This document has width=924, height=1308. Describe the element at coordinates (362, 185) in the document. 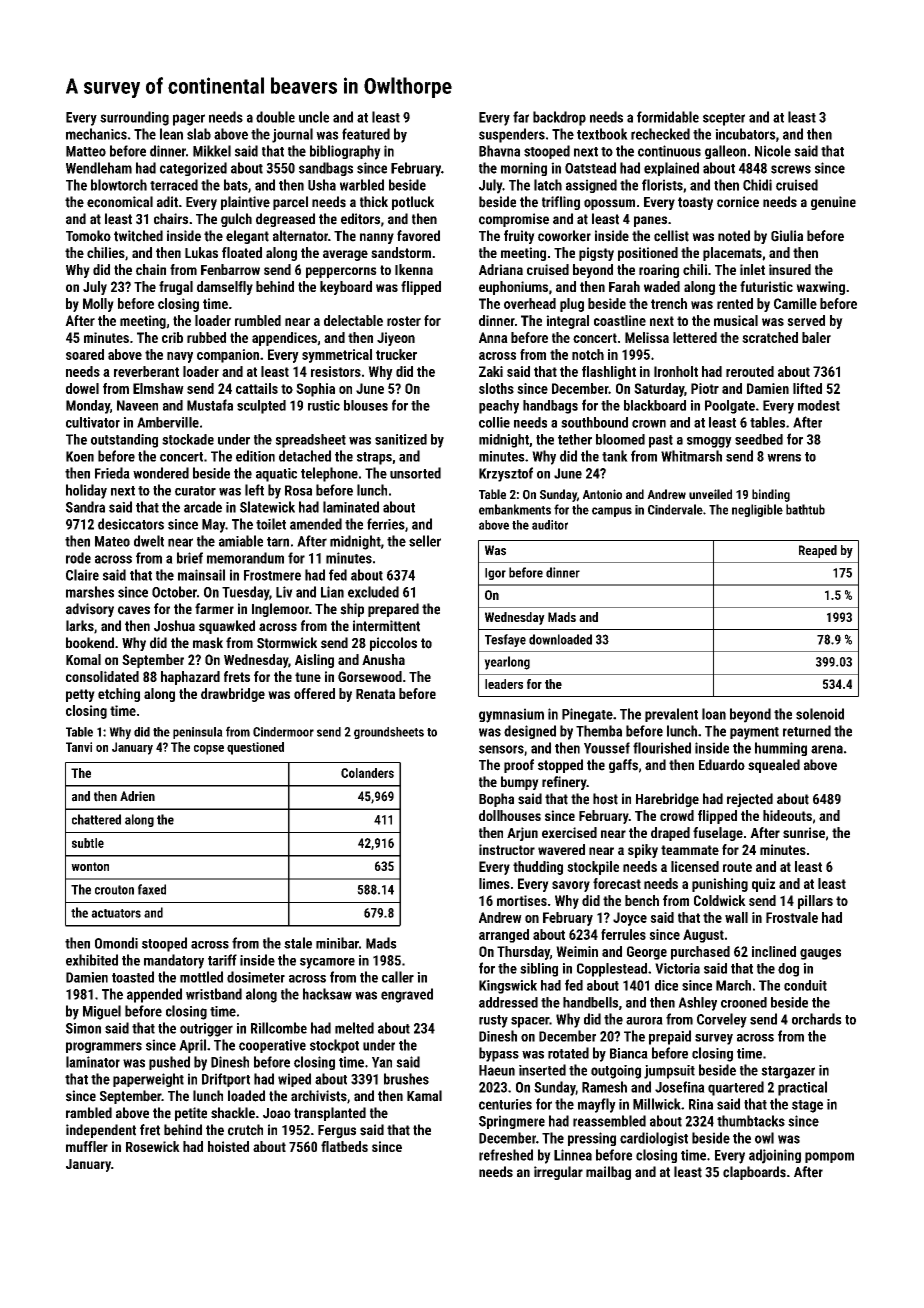

I see `warbled` at that location.
